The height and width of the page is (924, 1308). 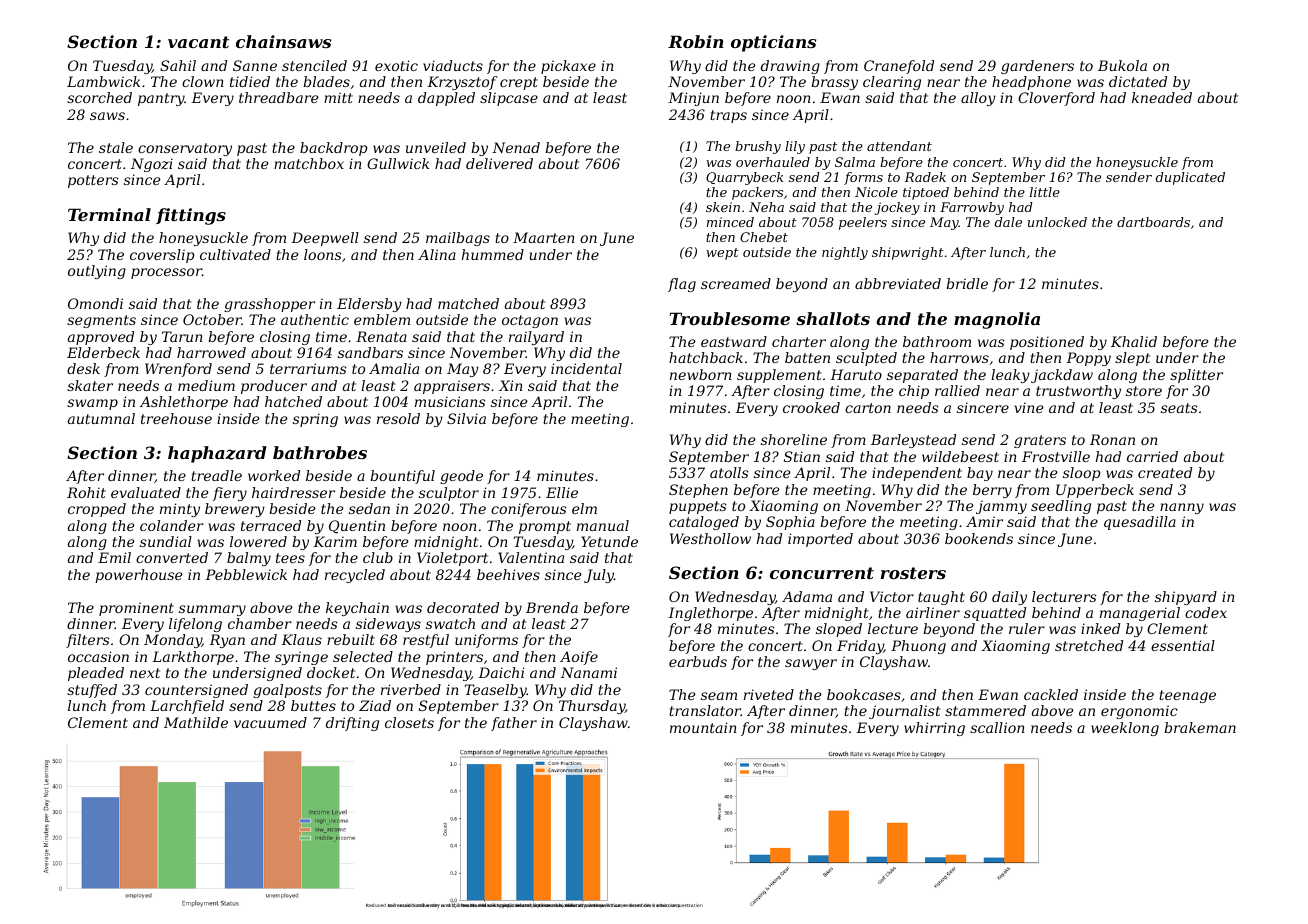 I want to click on Ellie, so click(x=562, y=492).
